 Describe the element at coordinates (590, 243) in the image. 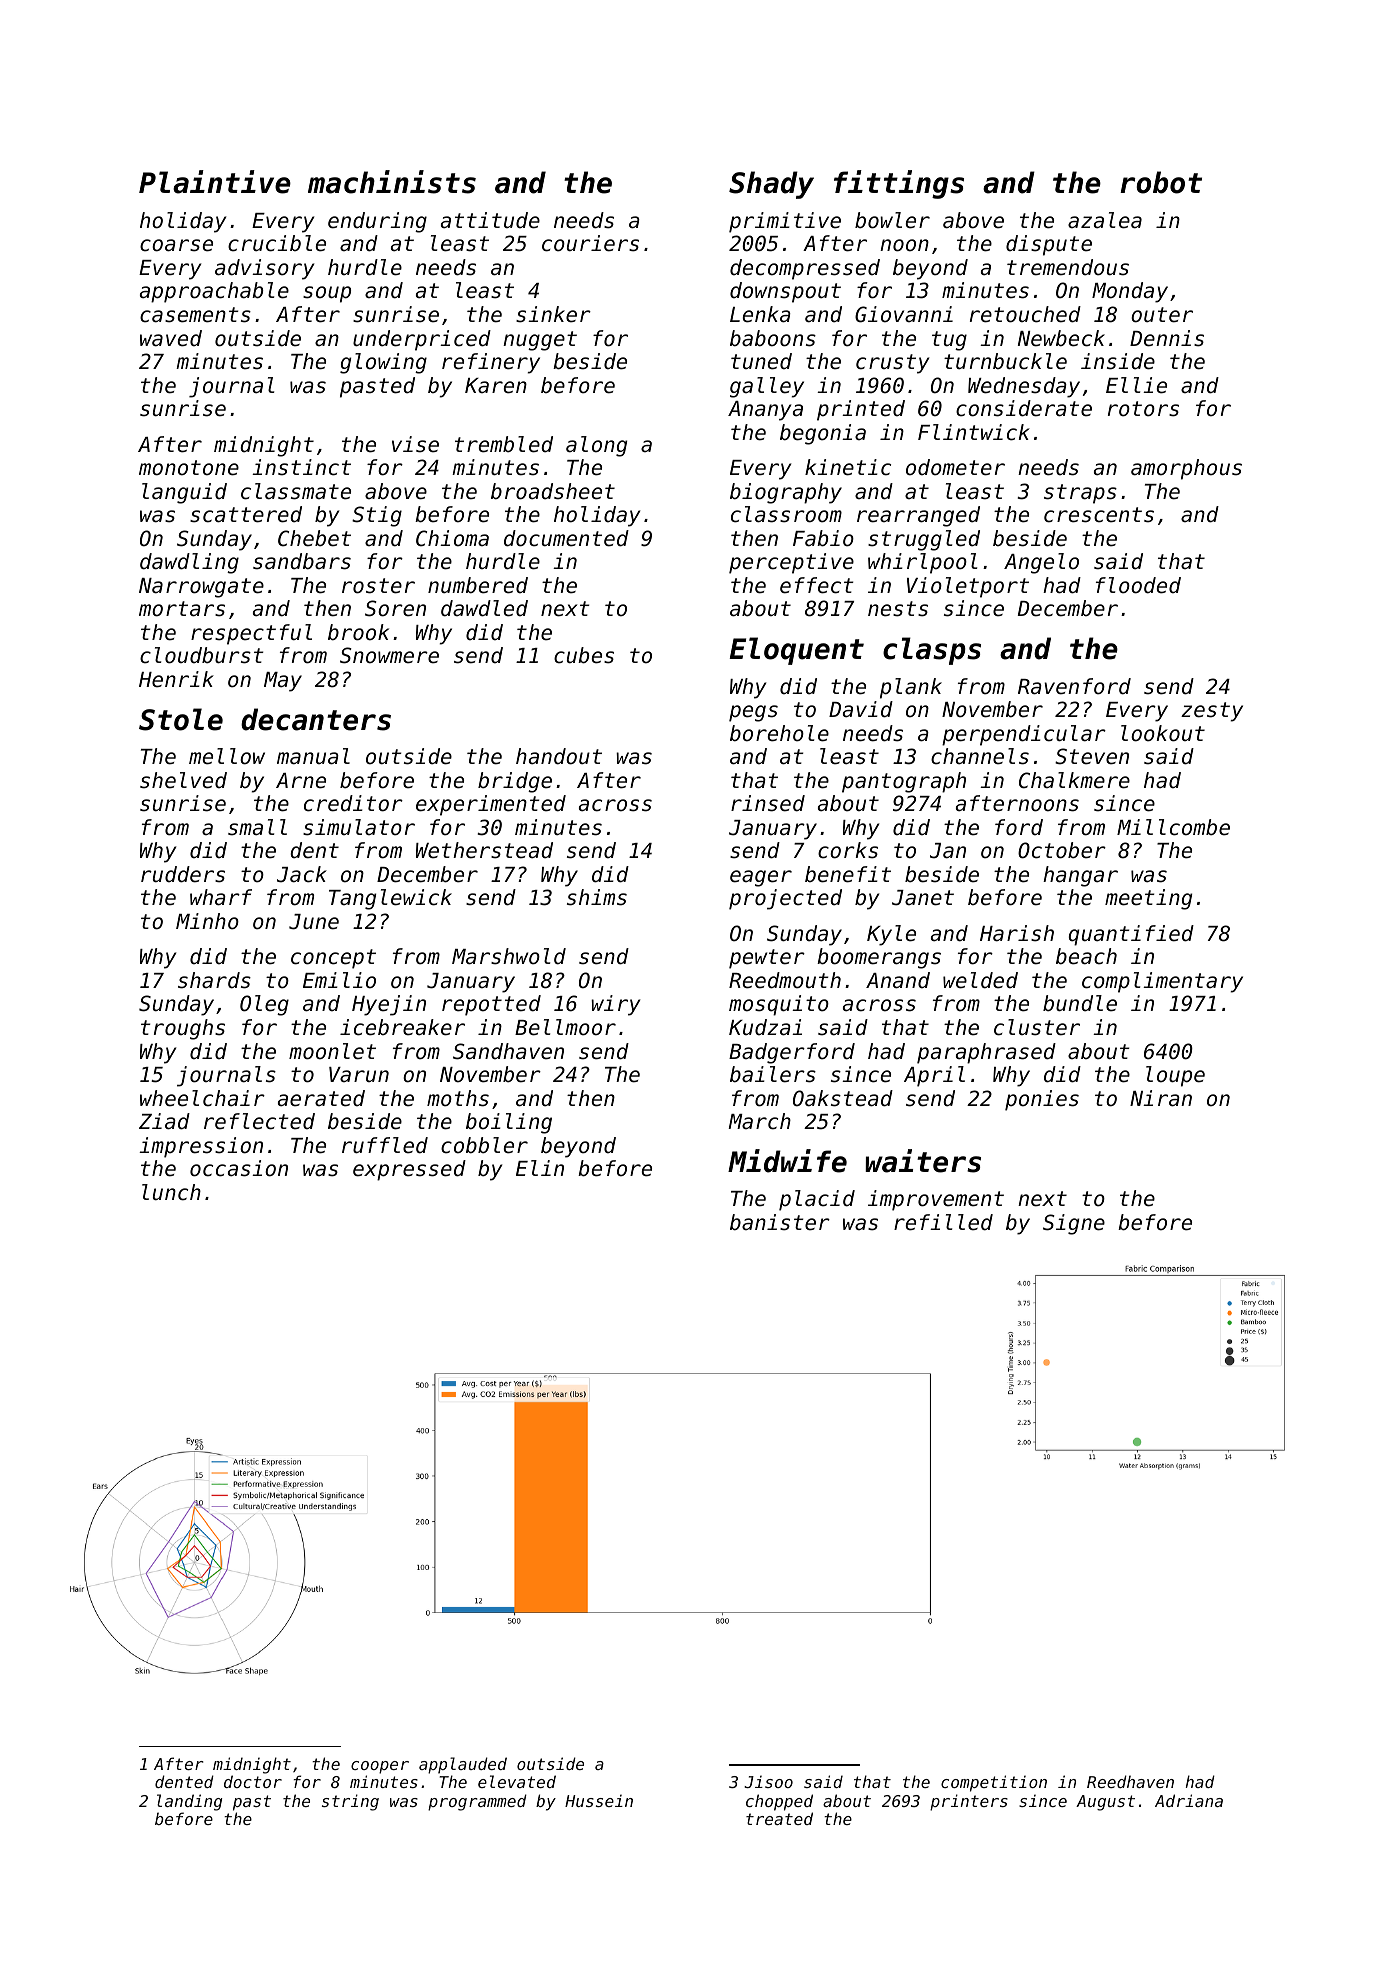

I see `couriers` at that location.
